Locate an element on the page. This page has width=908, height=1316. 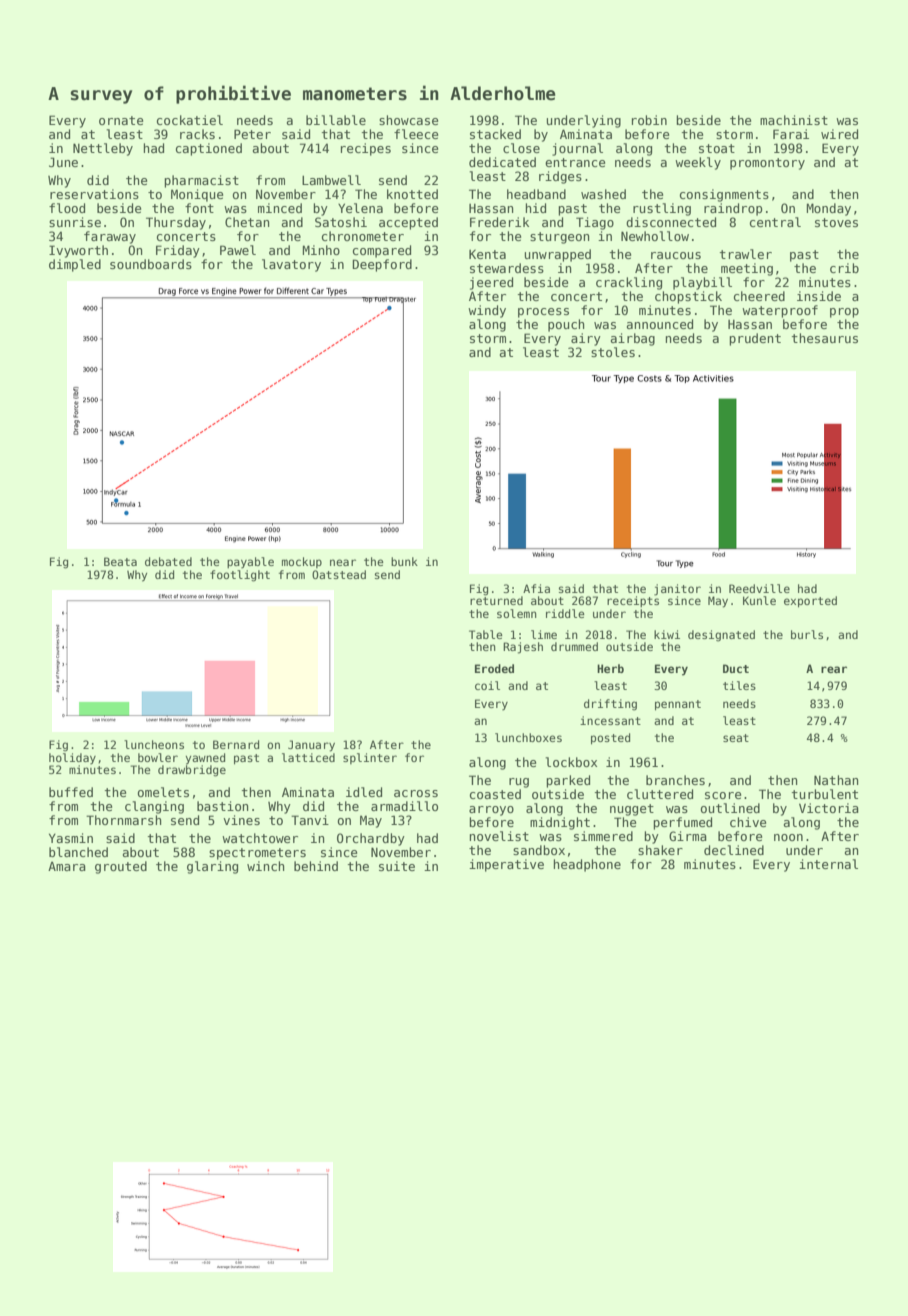
janitor is located at coordinates (677, 590).
